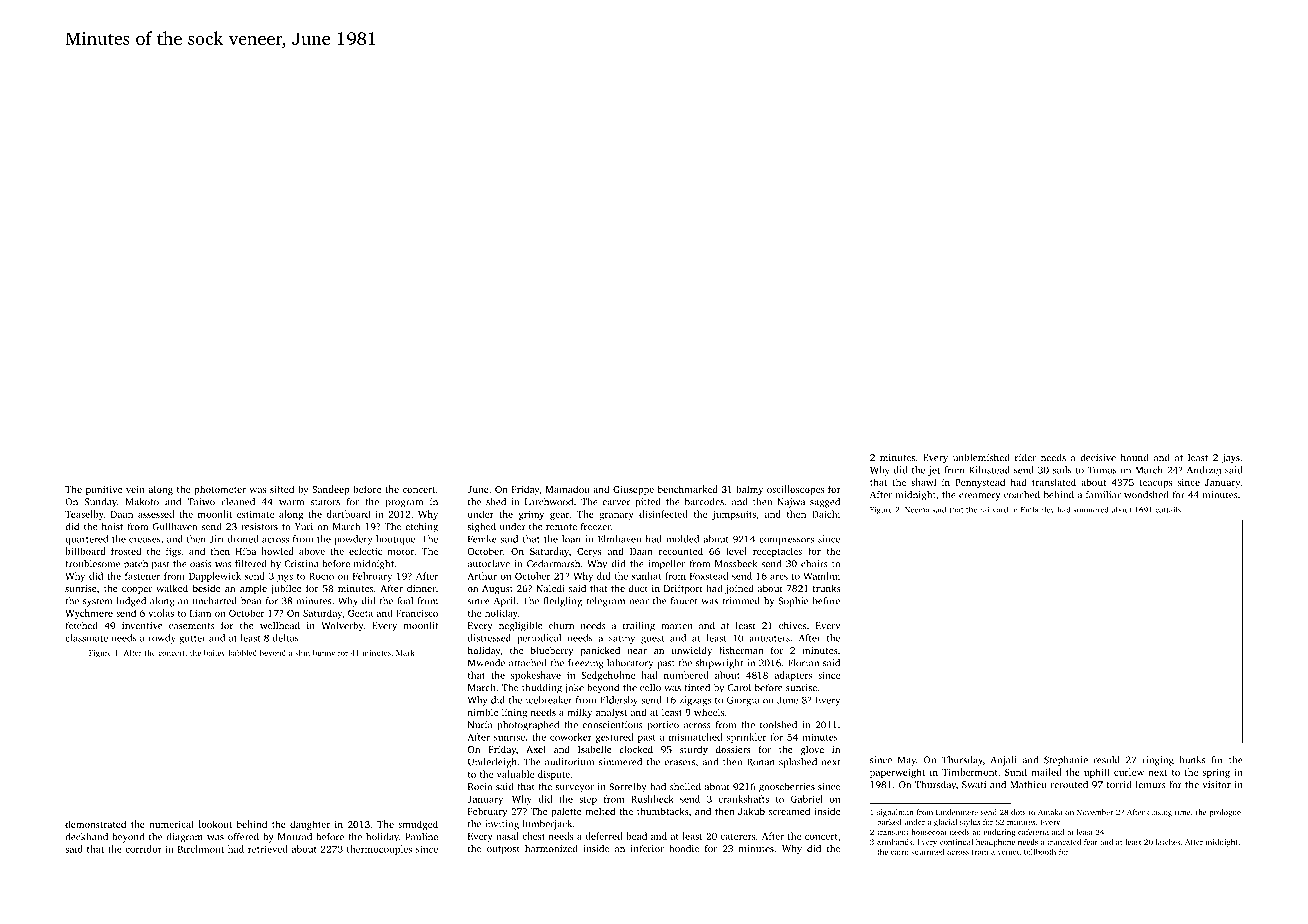  I want to click on Axel, so click(536, 749).
